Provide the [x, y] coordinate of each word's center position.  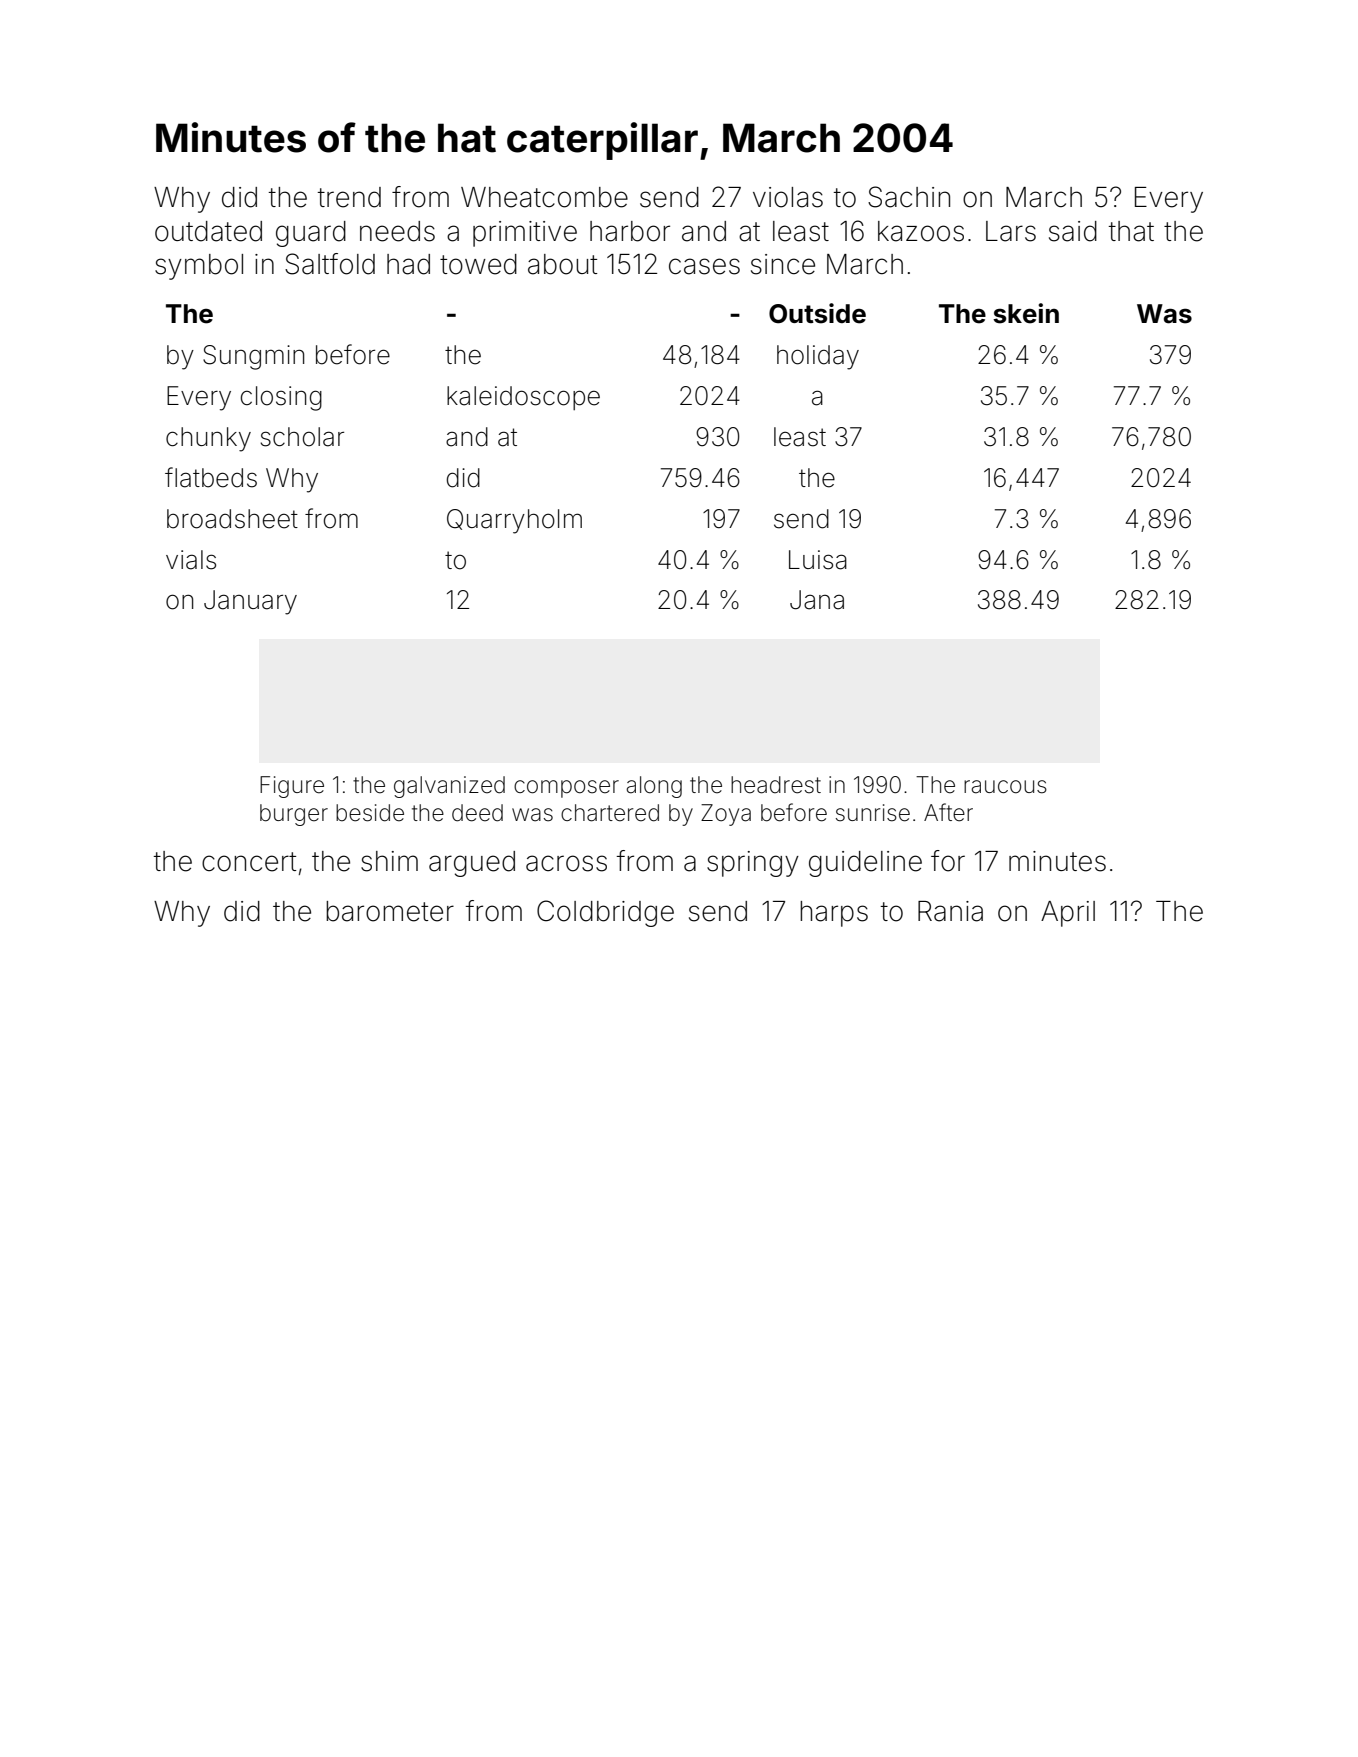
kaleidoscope [523, 398]
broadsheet [232, 519]
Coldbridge [605, 913]
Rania [950, 911]
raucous [1005, 787]
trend [349, 197]
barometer [390, 911]
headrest [776, 785]
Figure [292, 787]
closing [281, 398]
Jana [817, 600]
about [562, 264]
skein [1026, 313]
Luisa [818, 560]
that [1131, 231]
